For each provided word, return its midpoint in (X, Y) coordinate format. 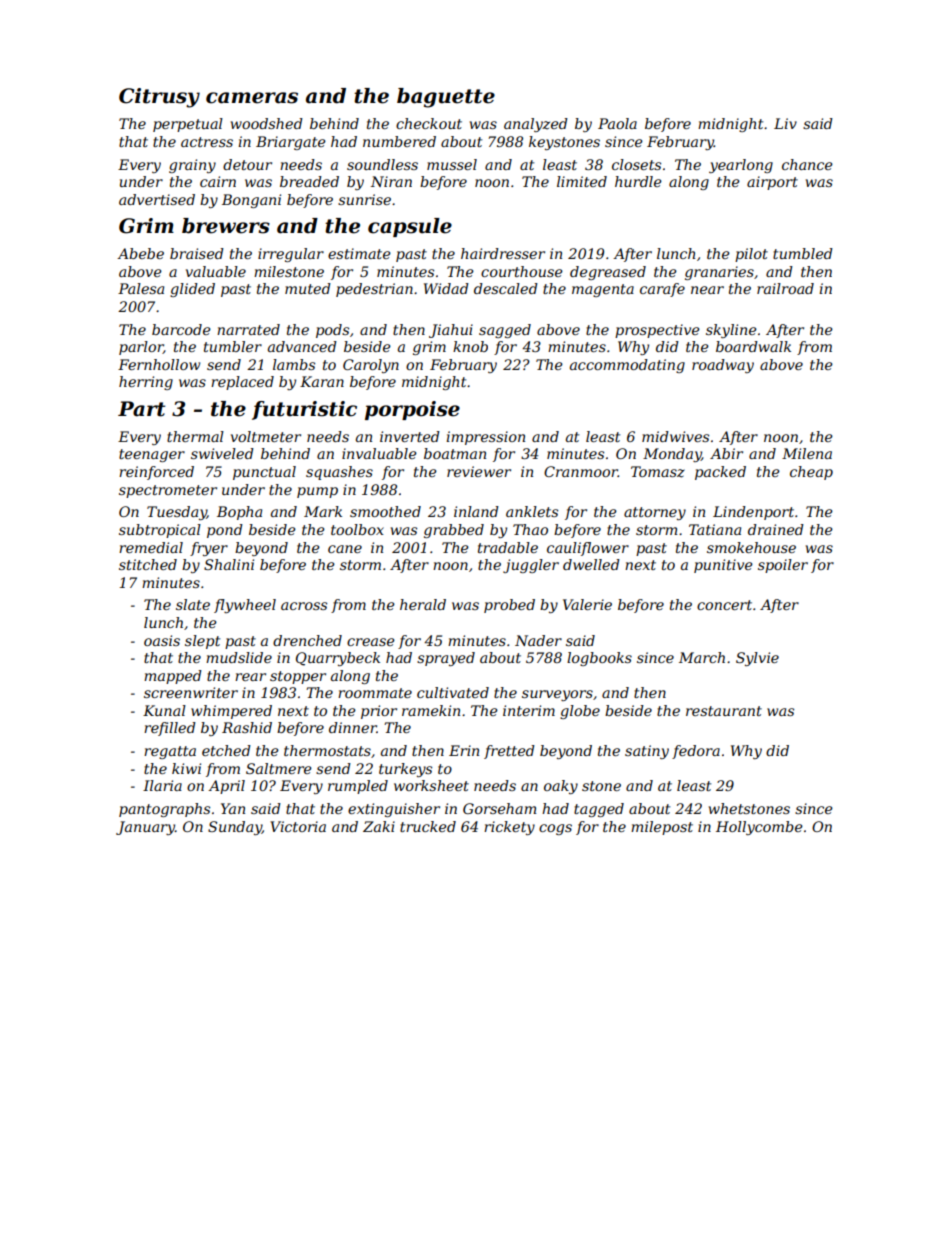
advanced (302, 346)
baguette (446, 98)
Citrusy (159, 98)
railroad (785, 288)
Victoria (298, 826)
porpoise (412, 410)
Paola (617, 123)
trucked (428, 826)
